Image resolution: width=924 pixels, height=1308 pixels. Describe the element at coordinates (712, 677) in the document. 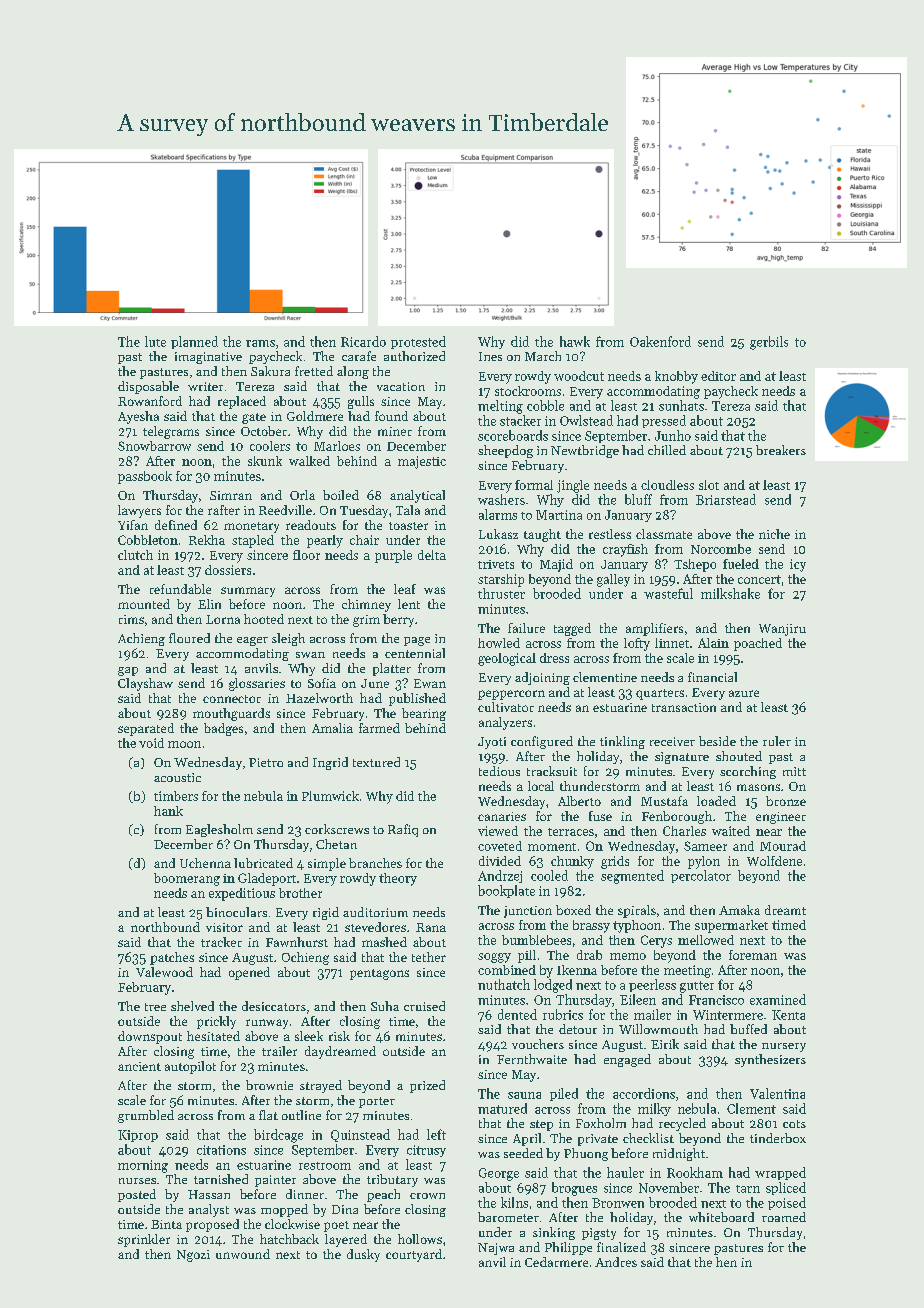

I see `financial` at that location.
